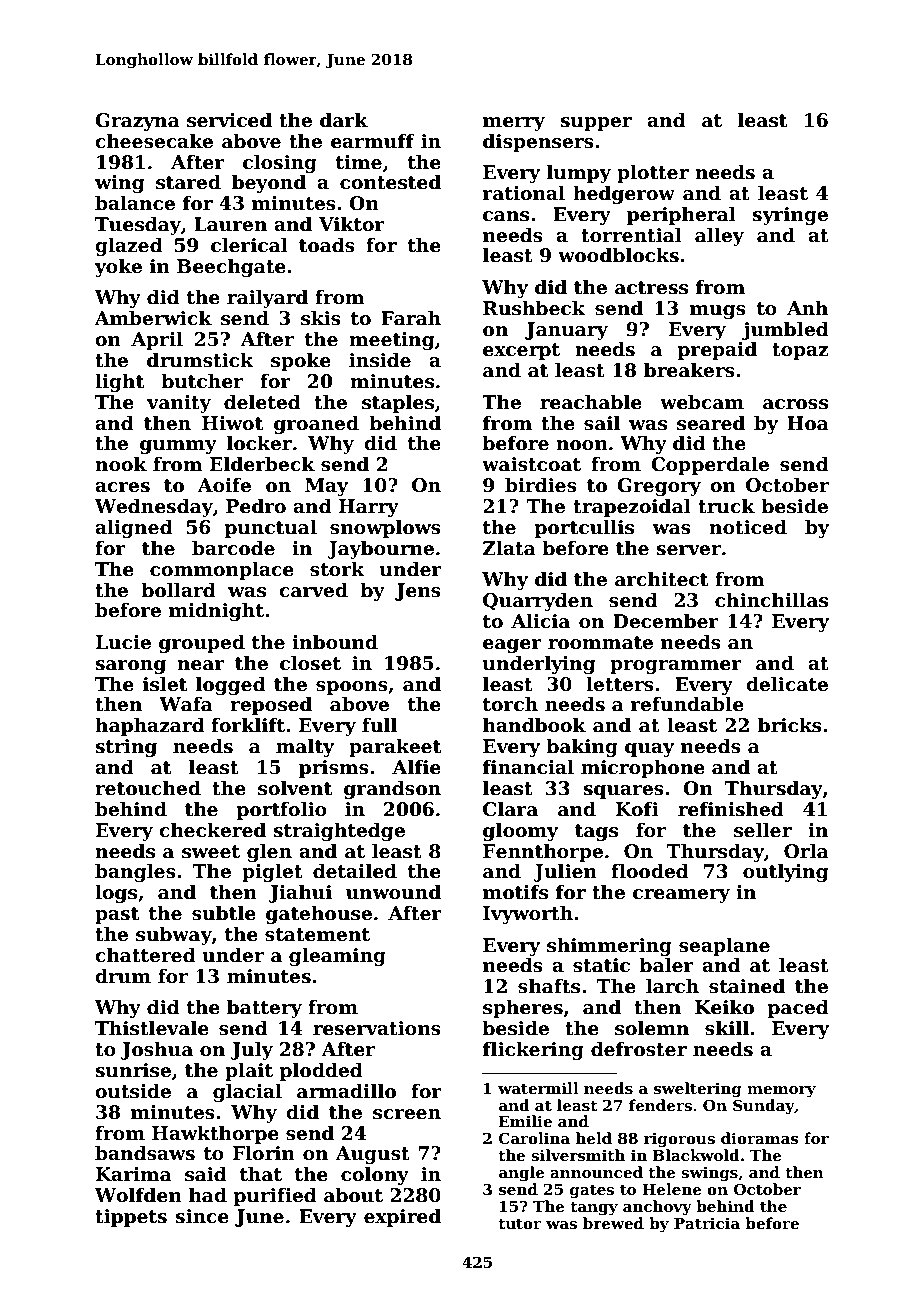 This screenshot has width=924, height=1308. What do you see at coordinates (698, 1090) in the screenshot?
I see `sweltering` at bounding box center [698, 1090].
